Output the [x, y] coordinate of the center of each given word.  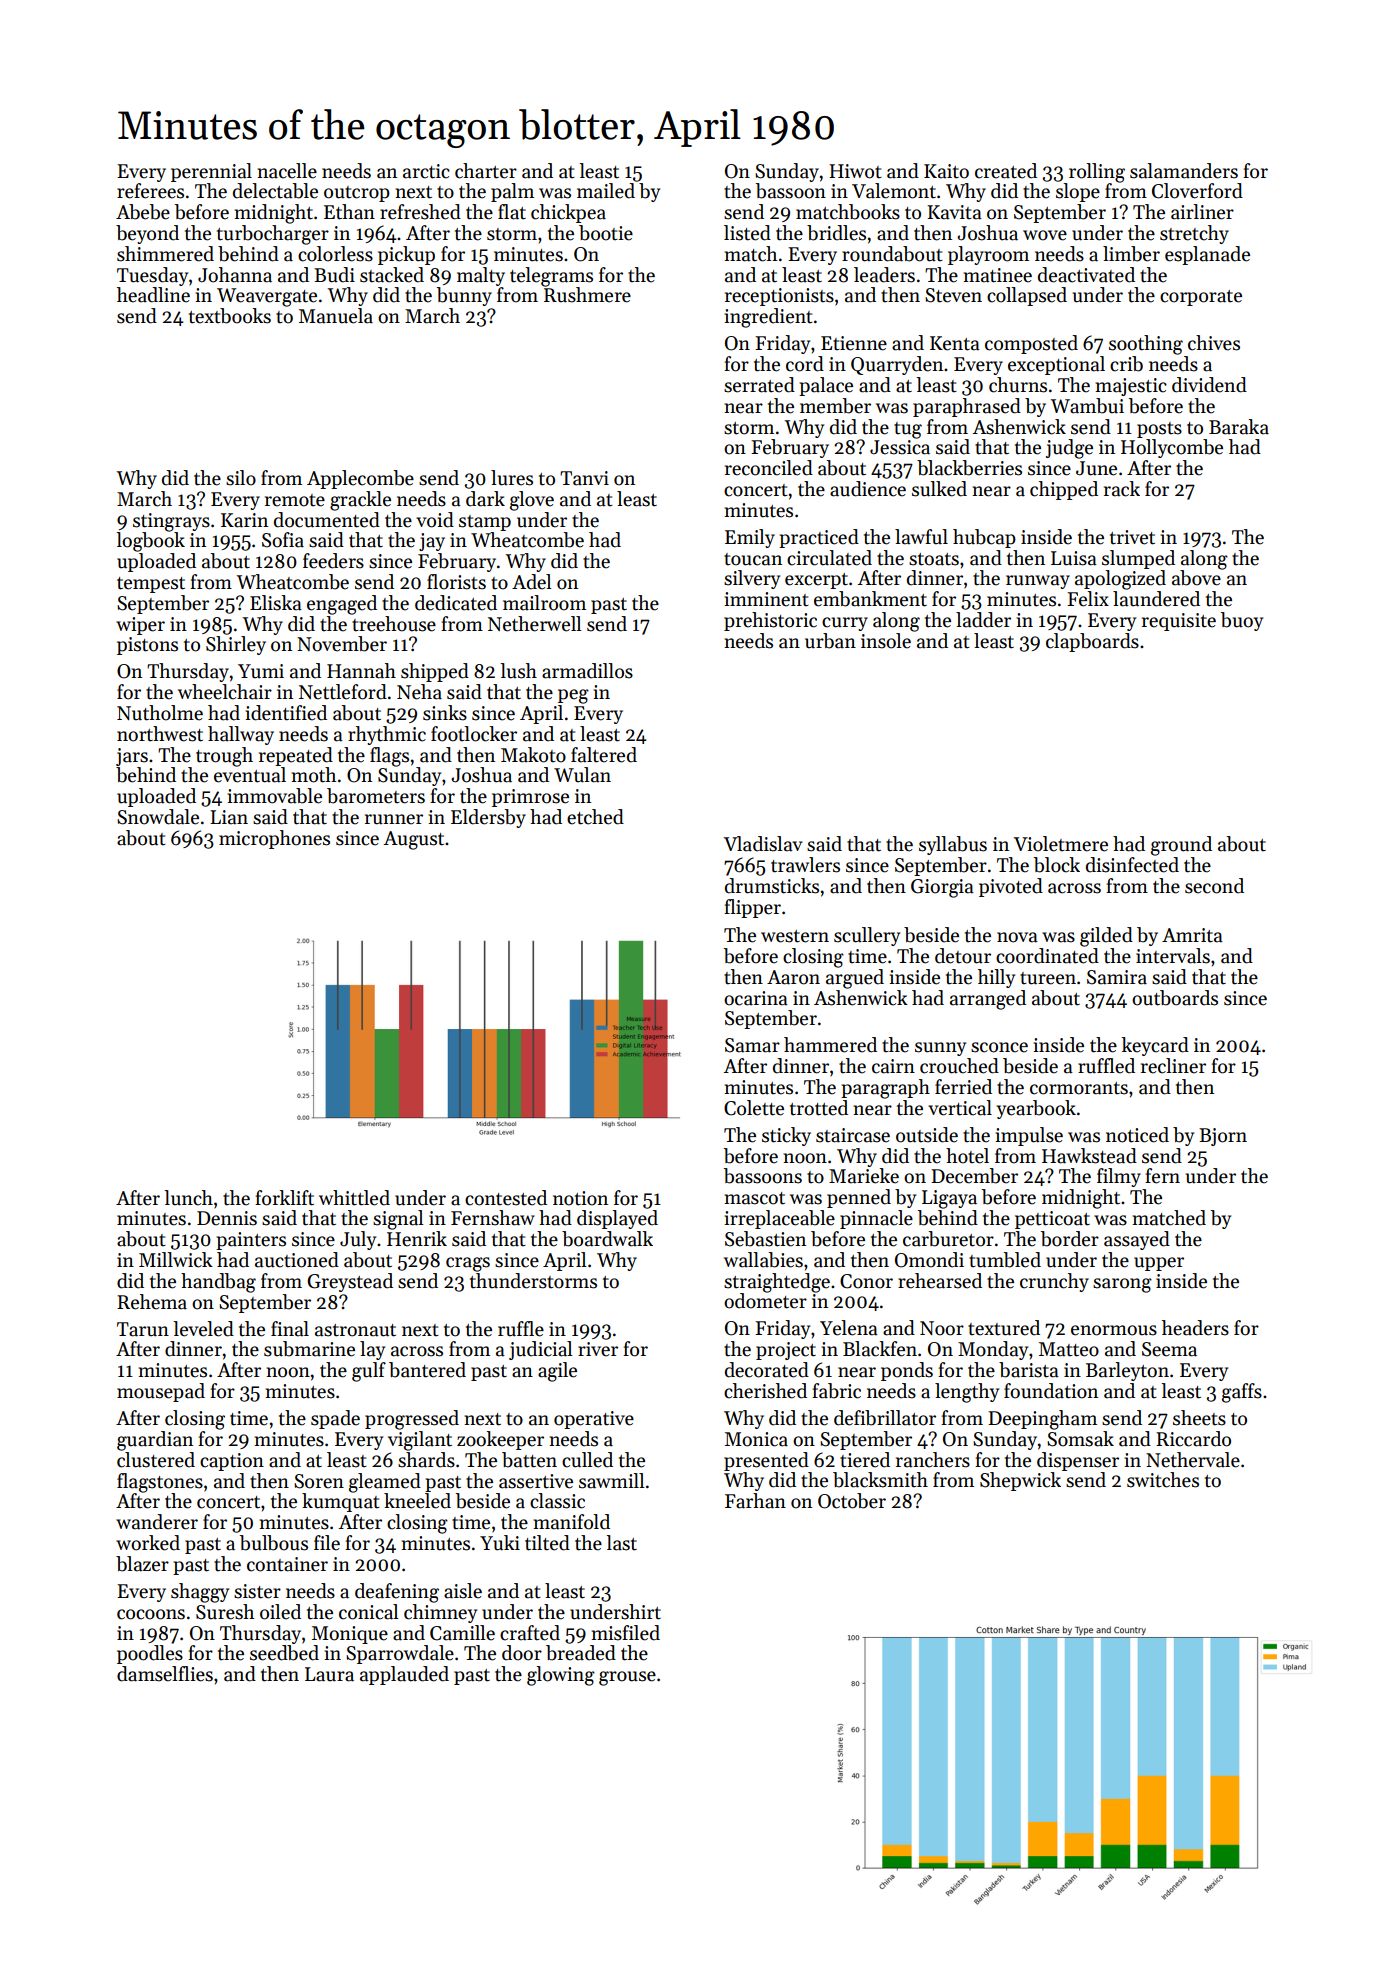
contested [506, 1198]
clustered [156, 1460]
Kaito [946, 171]
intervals [1173, 956]
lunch [188, 1198]
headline [153, 295]
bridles [836, 233]
